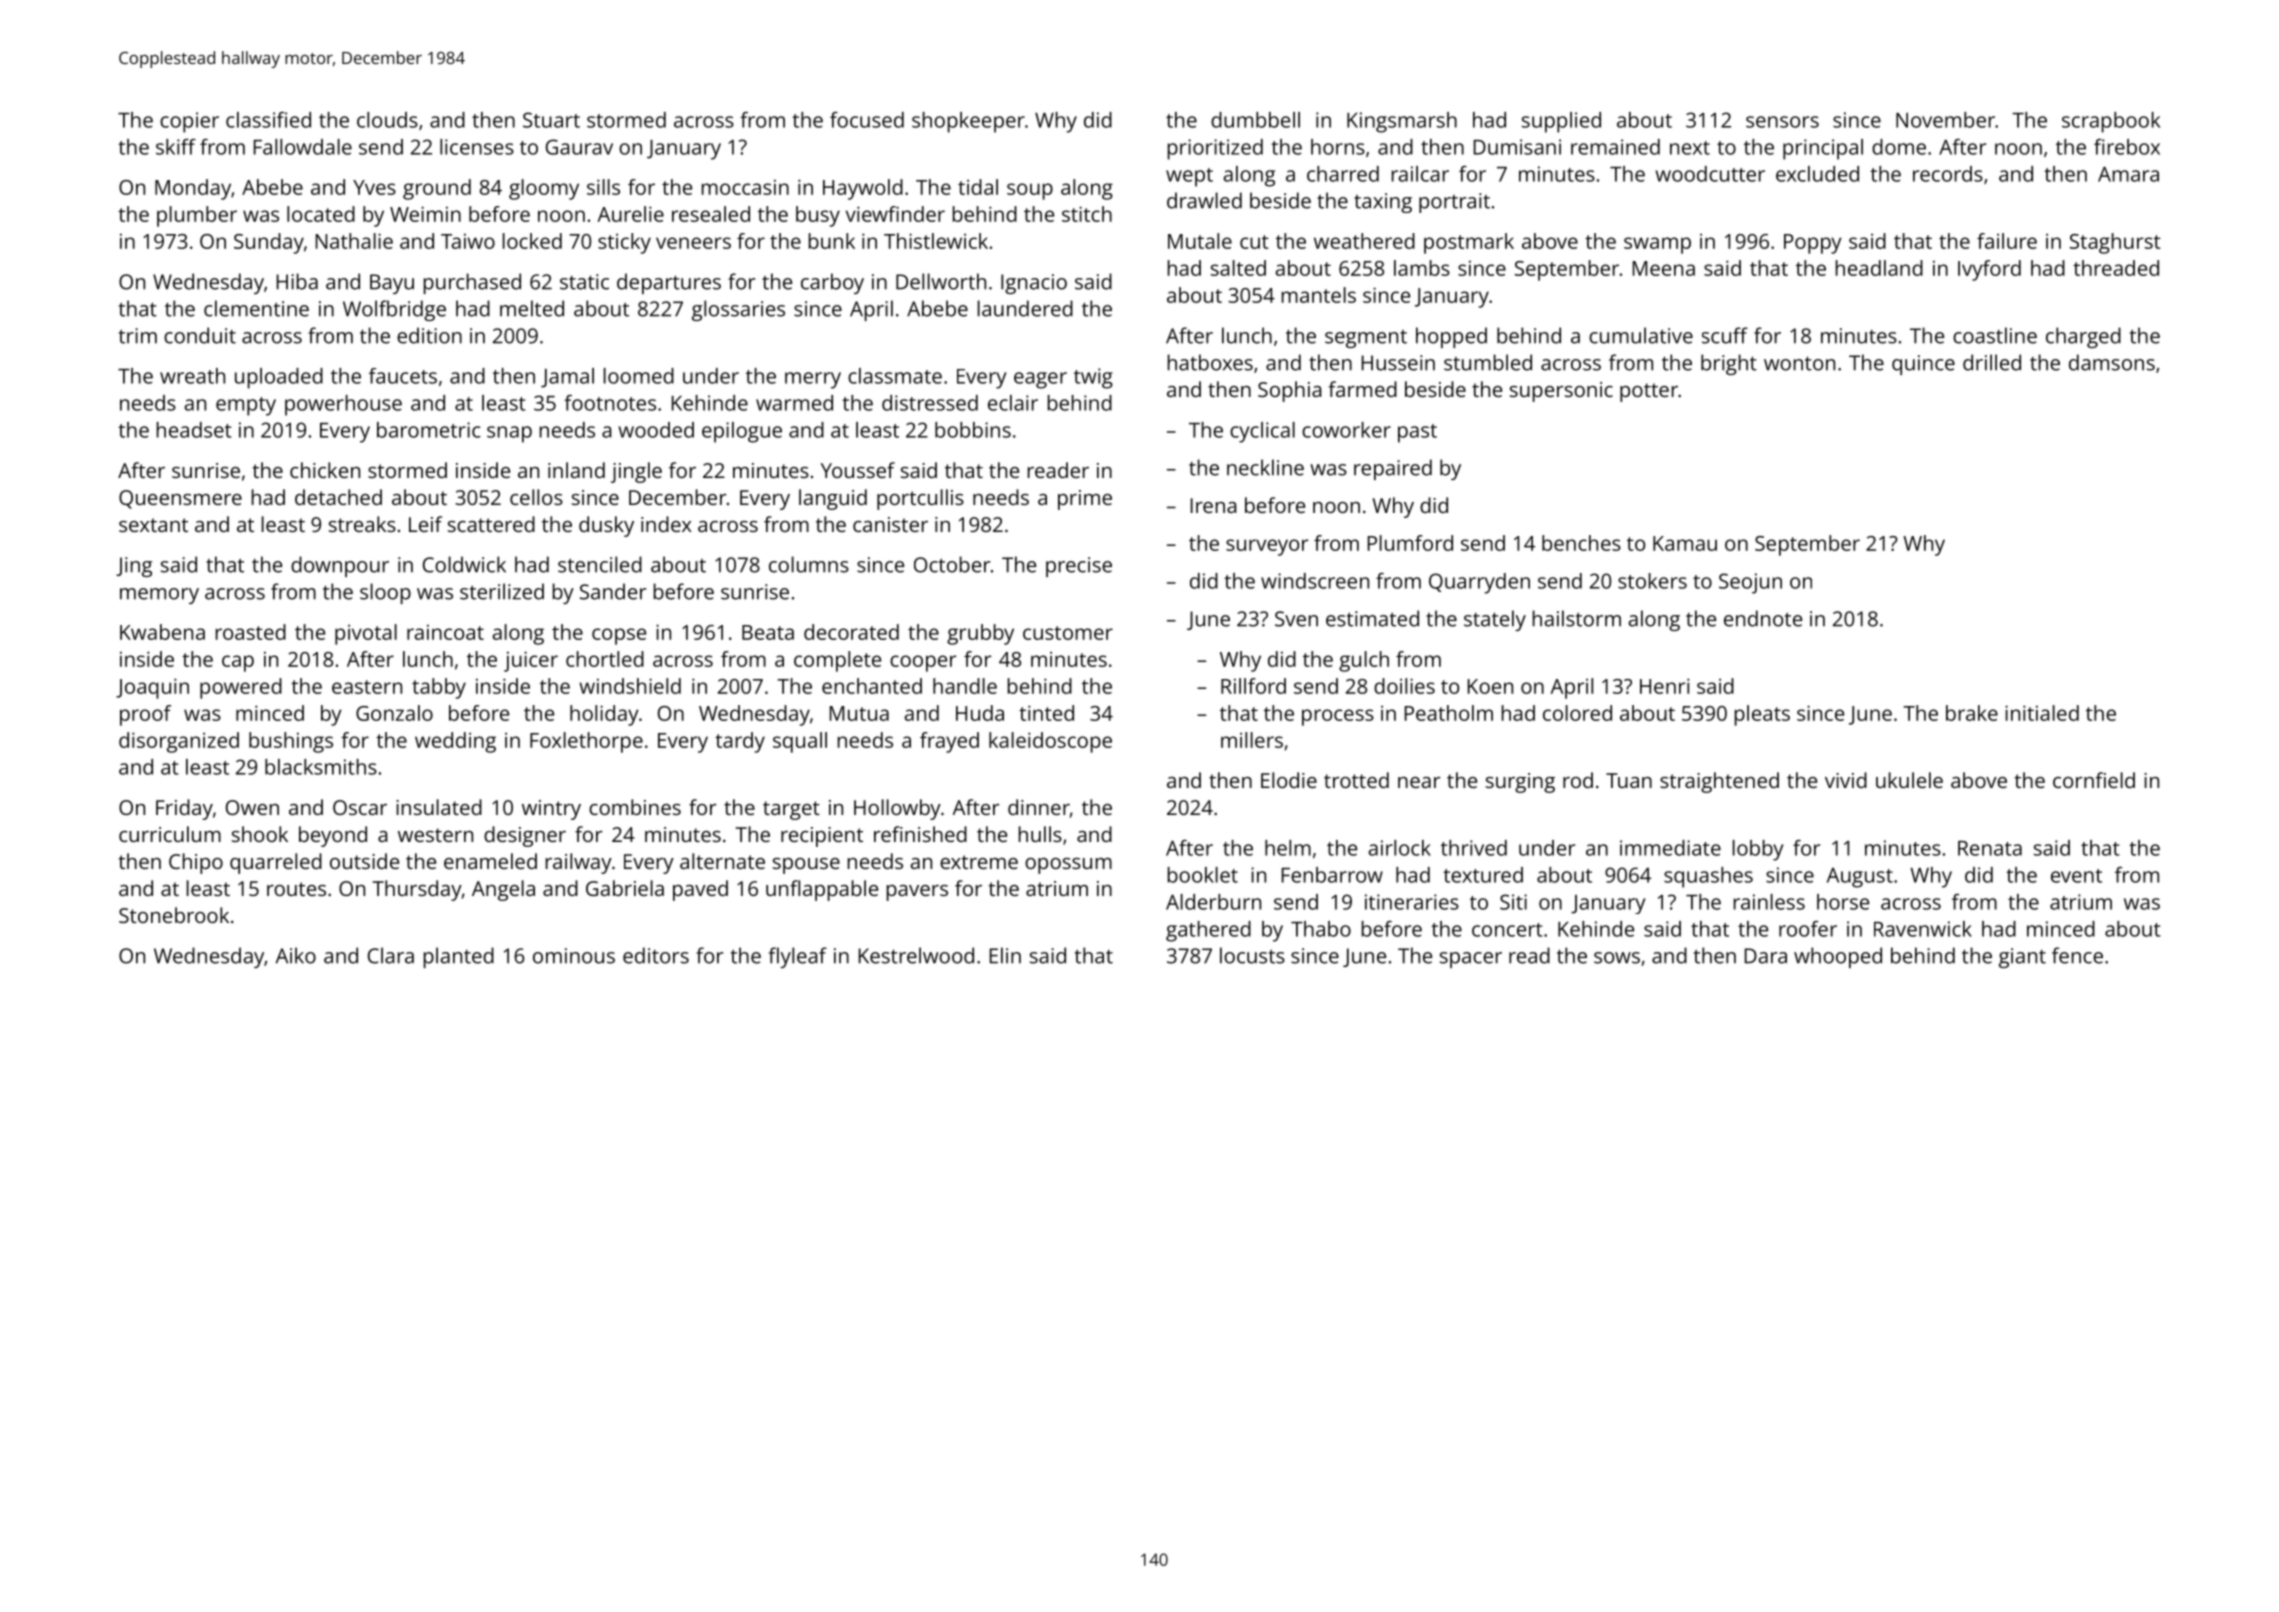  What do you see at coordinates (1402, 122) in the document?
I see `Kingsmarsh` at bounding box center [1402, 122].
